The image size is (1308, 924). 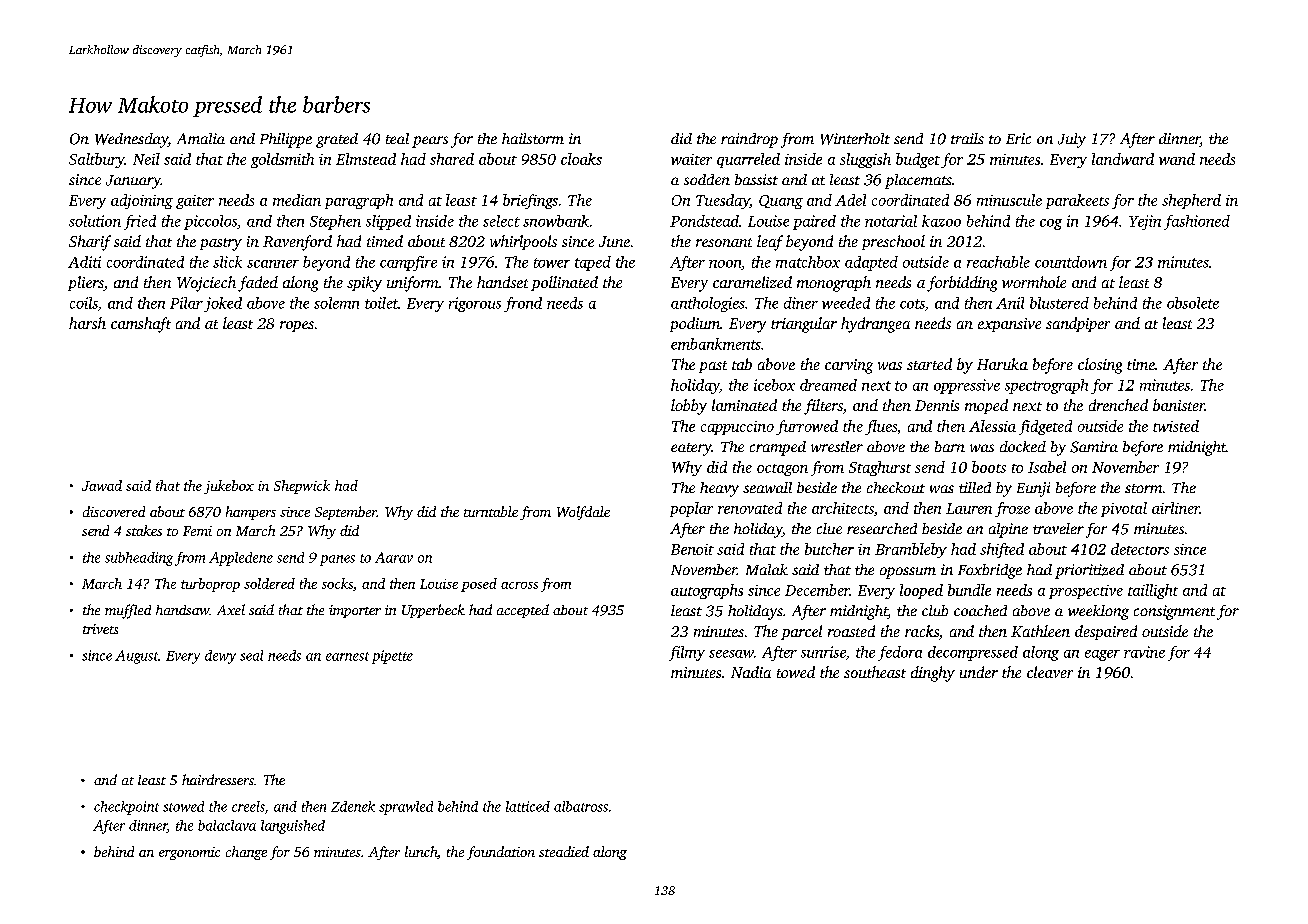 What do you see at coordinates (749, 140) in the document?
I see `raindrop` at bounding box center [749, 140].
